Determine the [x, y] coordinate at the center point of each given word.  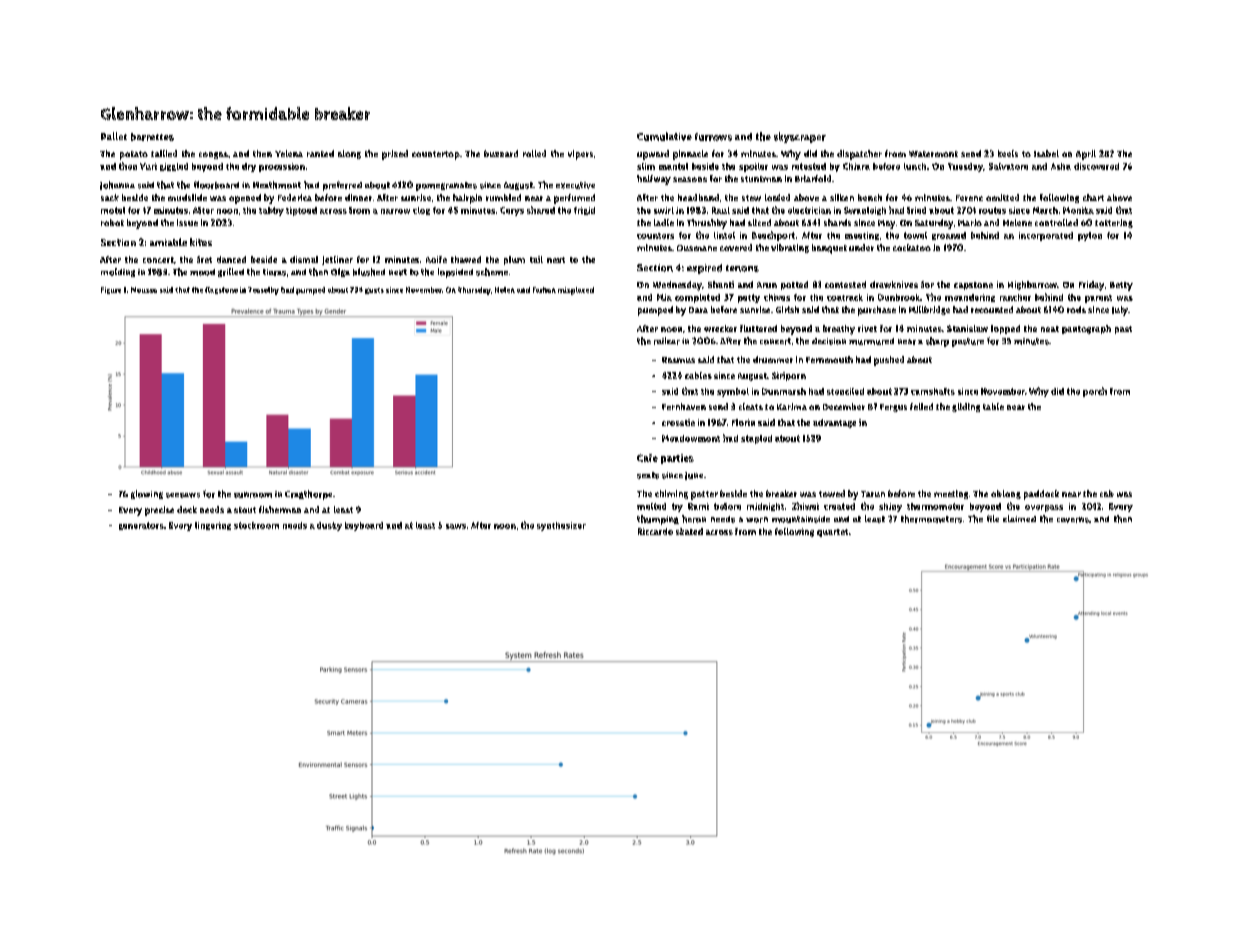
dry [249, 167]
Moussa [144, 290]
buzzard [501, 153]
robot [112, 222]
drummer [773, 359]
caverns [1073, 520]
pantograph [1086, 329]
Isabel [1046, 153]
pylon [1090, 236]
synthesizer [561, 526]
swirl [664, 210]
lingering [213, 526]
